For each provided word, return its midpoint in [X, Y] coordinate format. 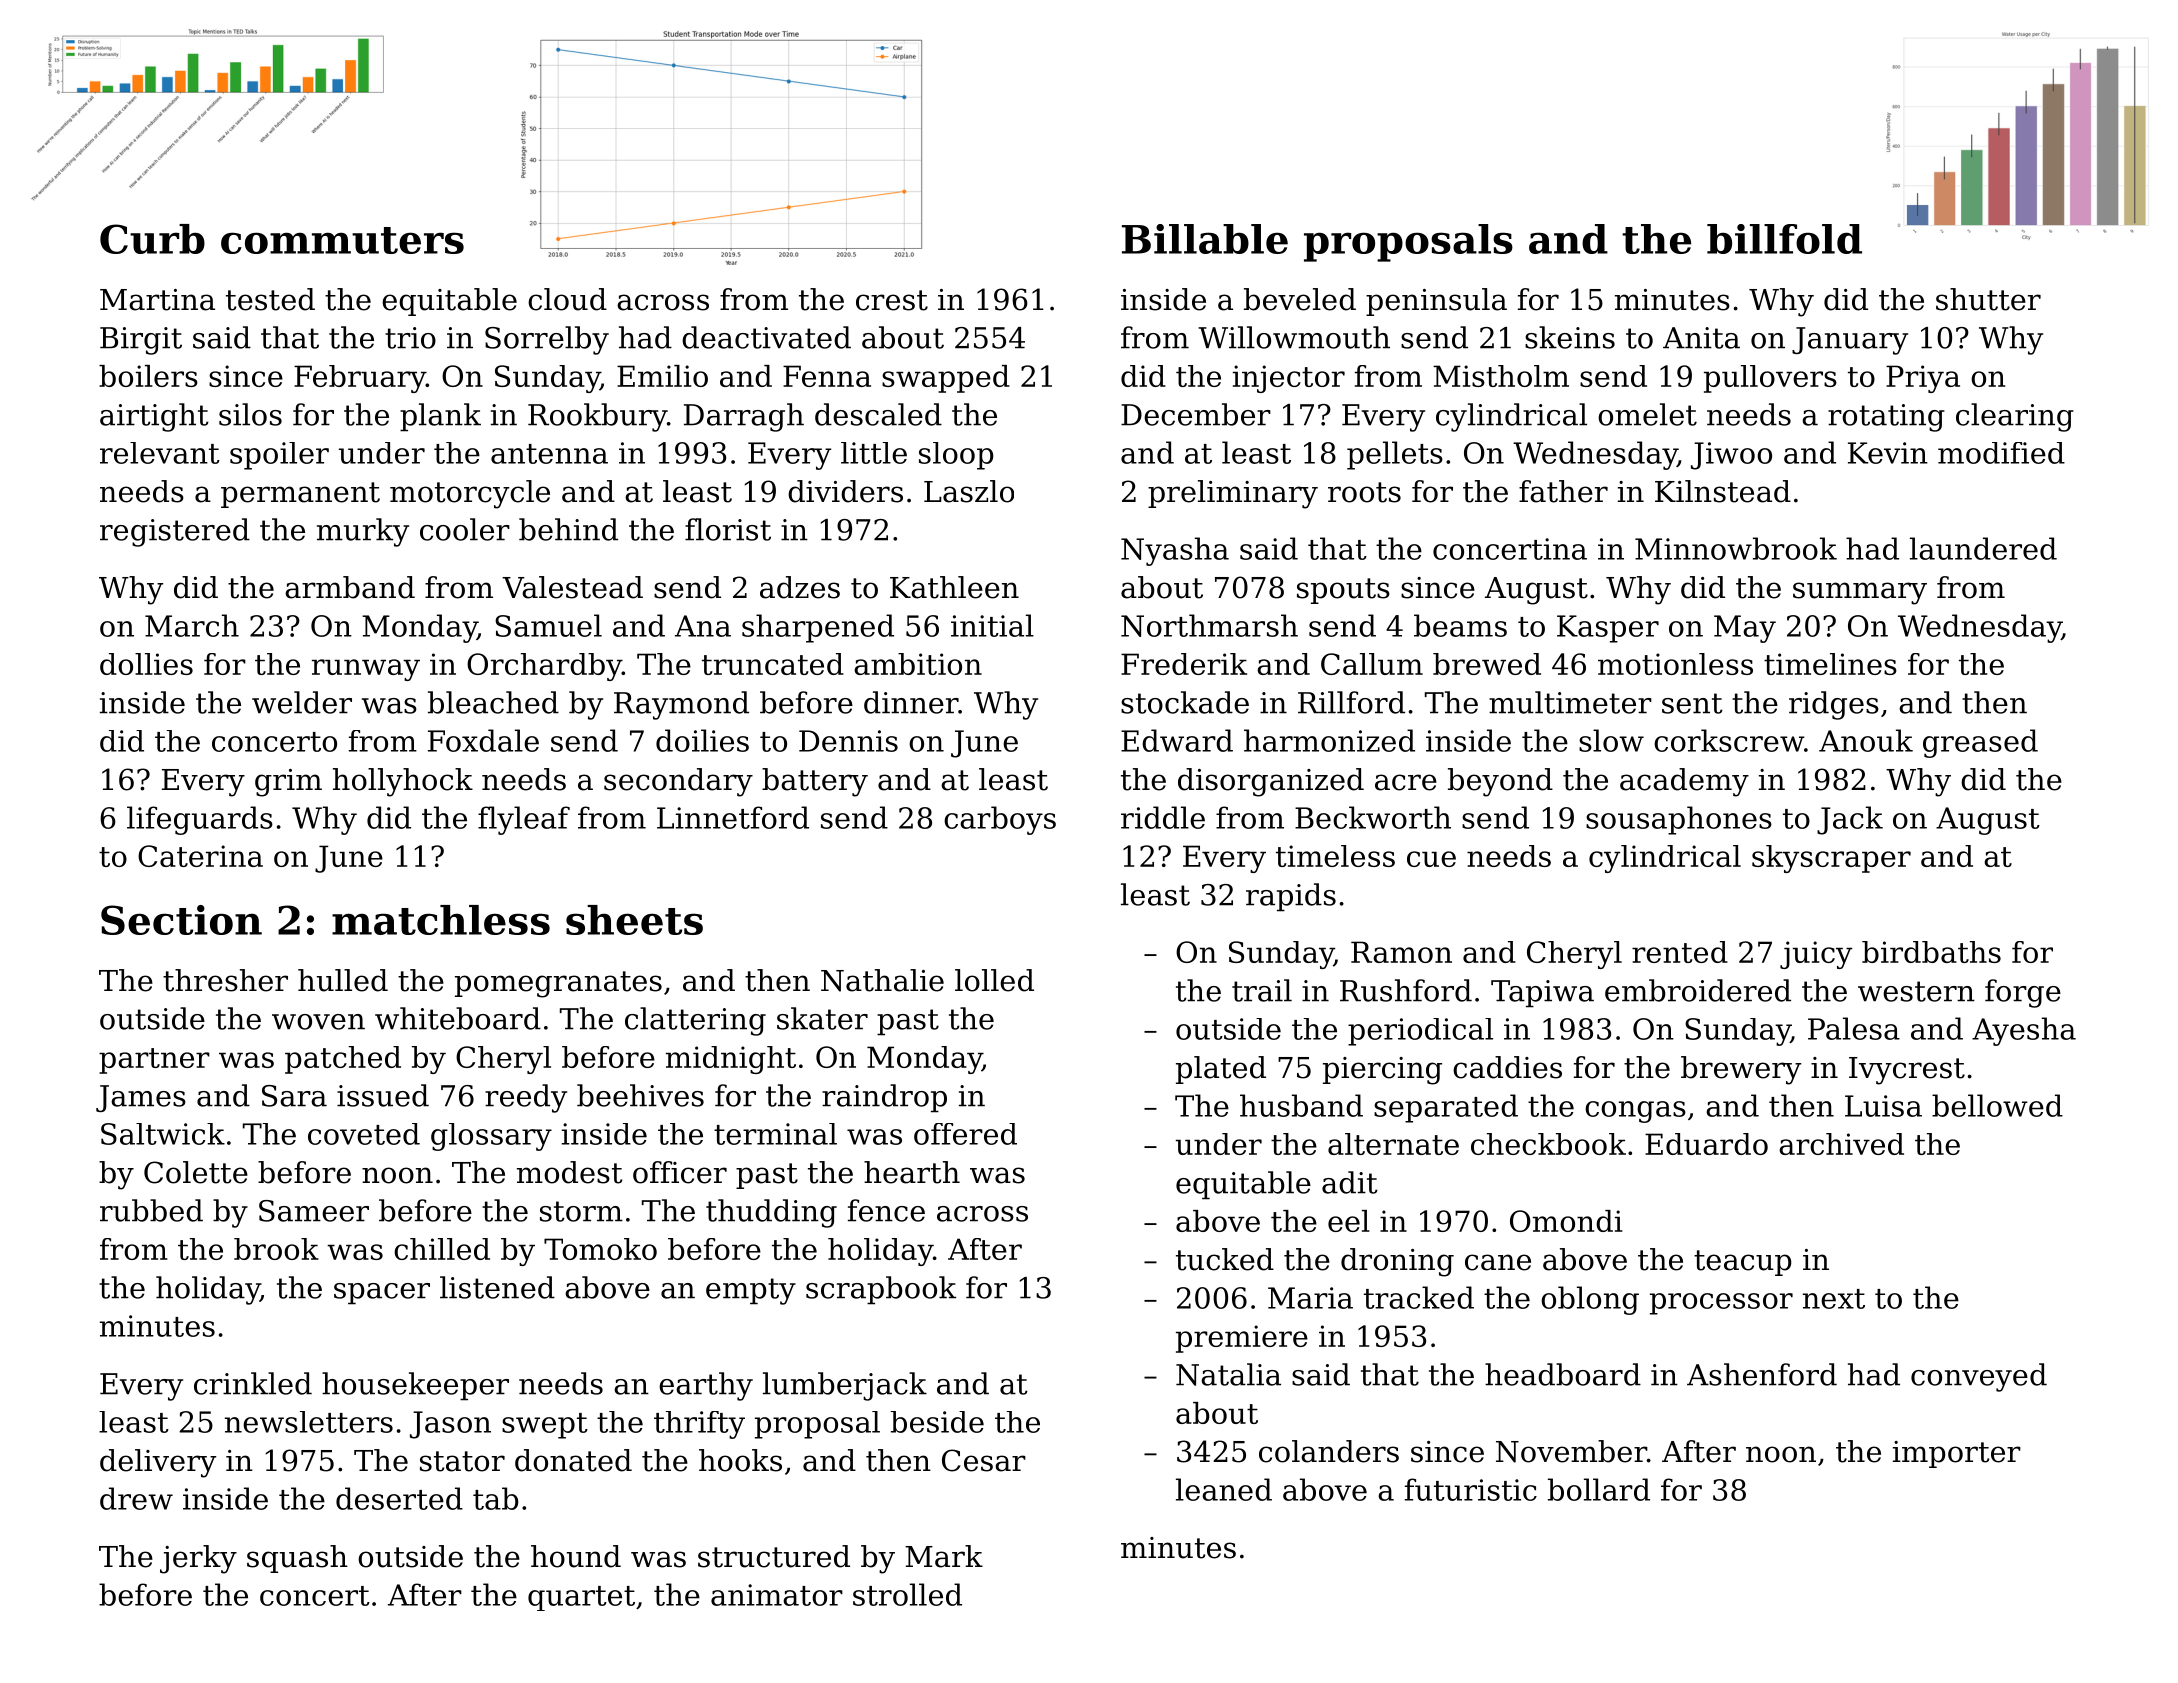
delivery [158, 1463]
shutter [1988, 299]
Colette [196, 1172]
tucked [1225, 1259]
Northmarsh [1209, 625]
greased [1980, 743]
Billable [1205, 239]
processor [1721, 1304]
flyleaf [524, 820]
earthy [706, 1386]
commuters [342, 240]
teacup [1743, 1263]
